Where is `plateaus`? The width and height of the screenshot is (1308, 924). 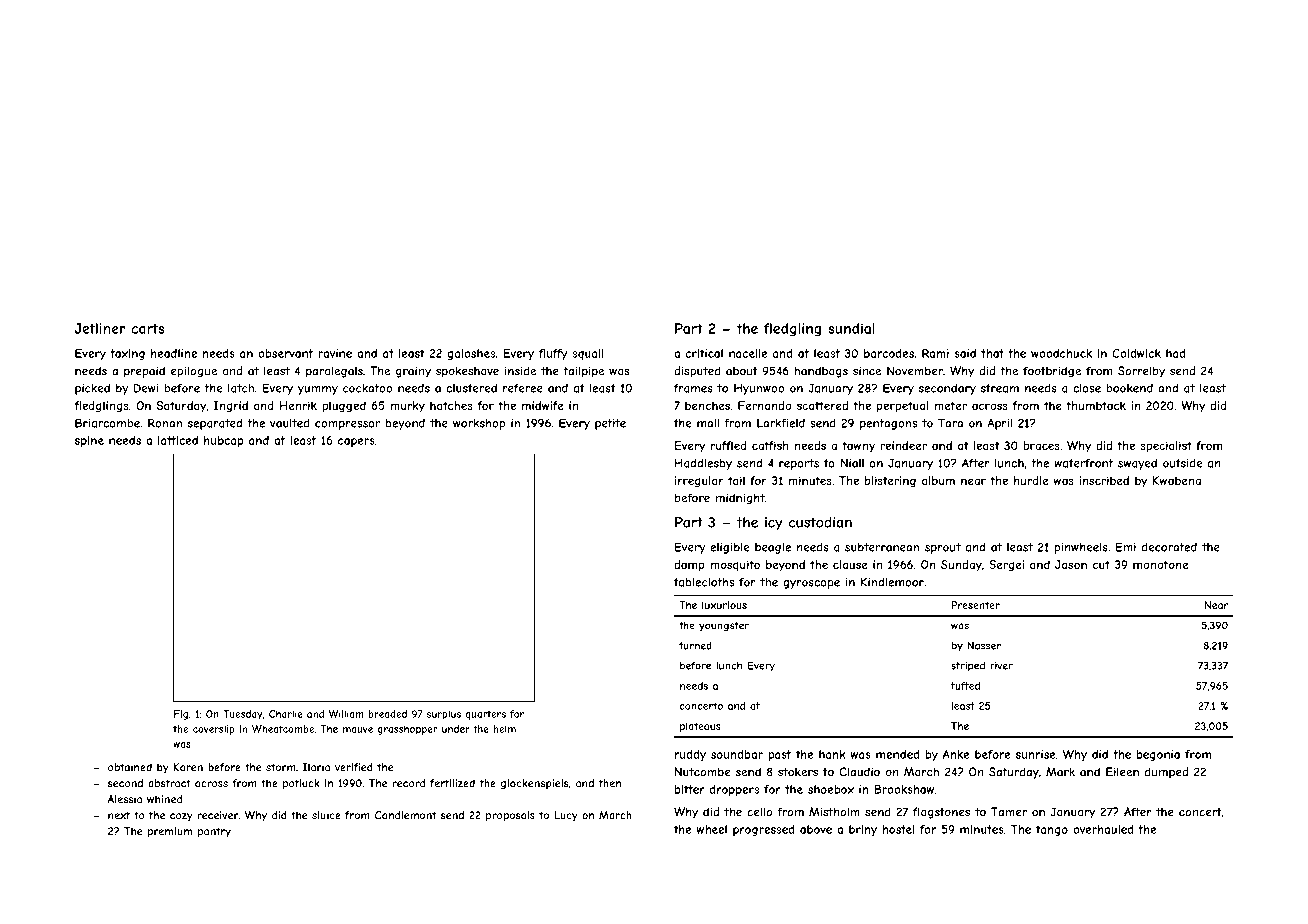 plateaus is located at coordinates (700, 727).
